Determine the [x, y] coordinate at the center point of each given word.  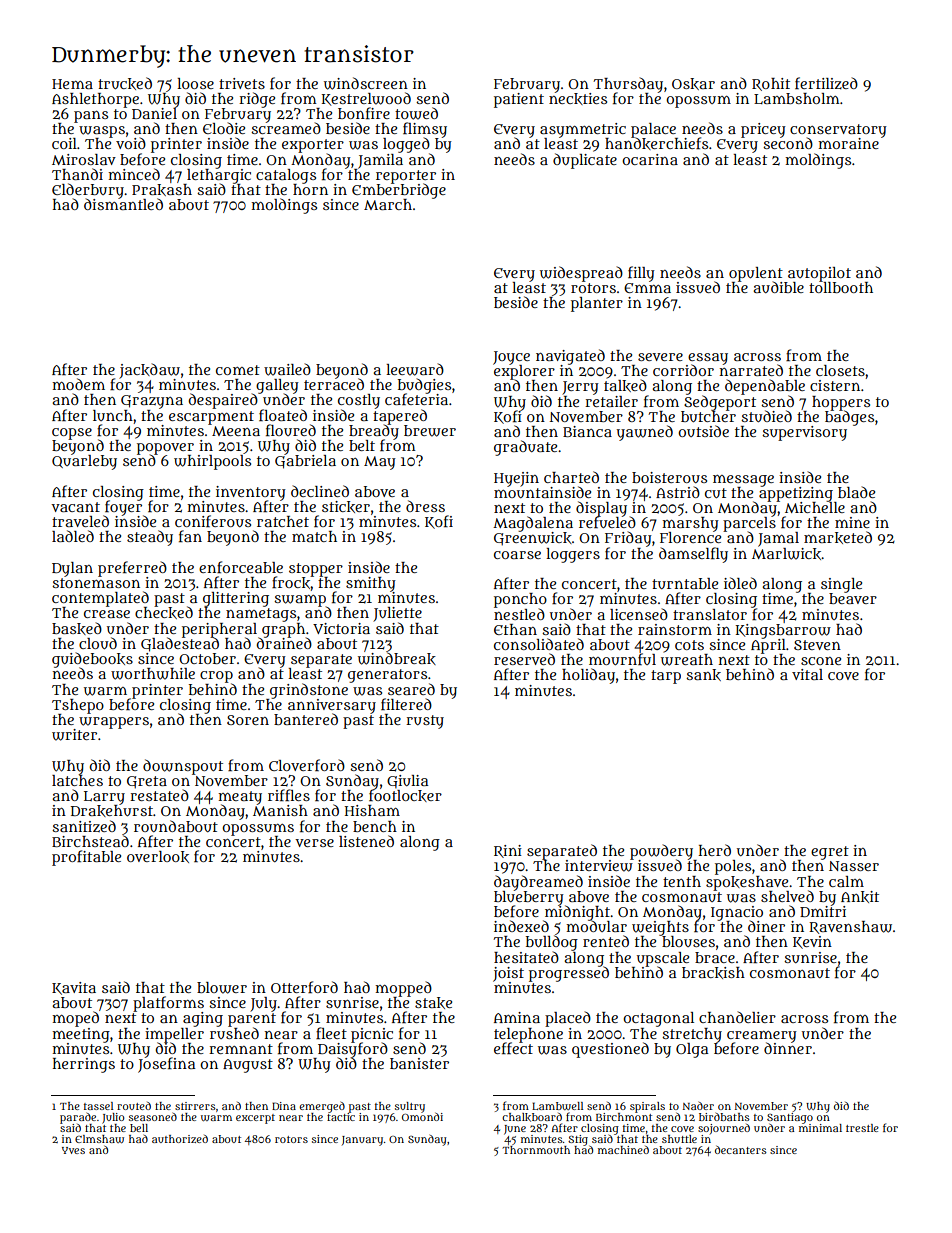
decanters [741, 1149]
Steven [817, 645]
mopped [403, 989]
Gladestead [180, 644]
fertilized [826, 83]
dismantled [123, 204]
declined [320, 491]
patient [519, 100]
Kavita [74, 988]
